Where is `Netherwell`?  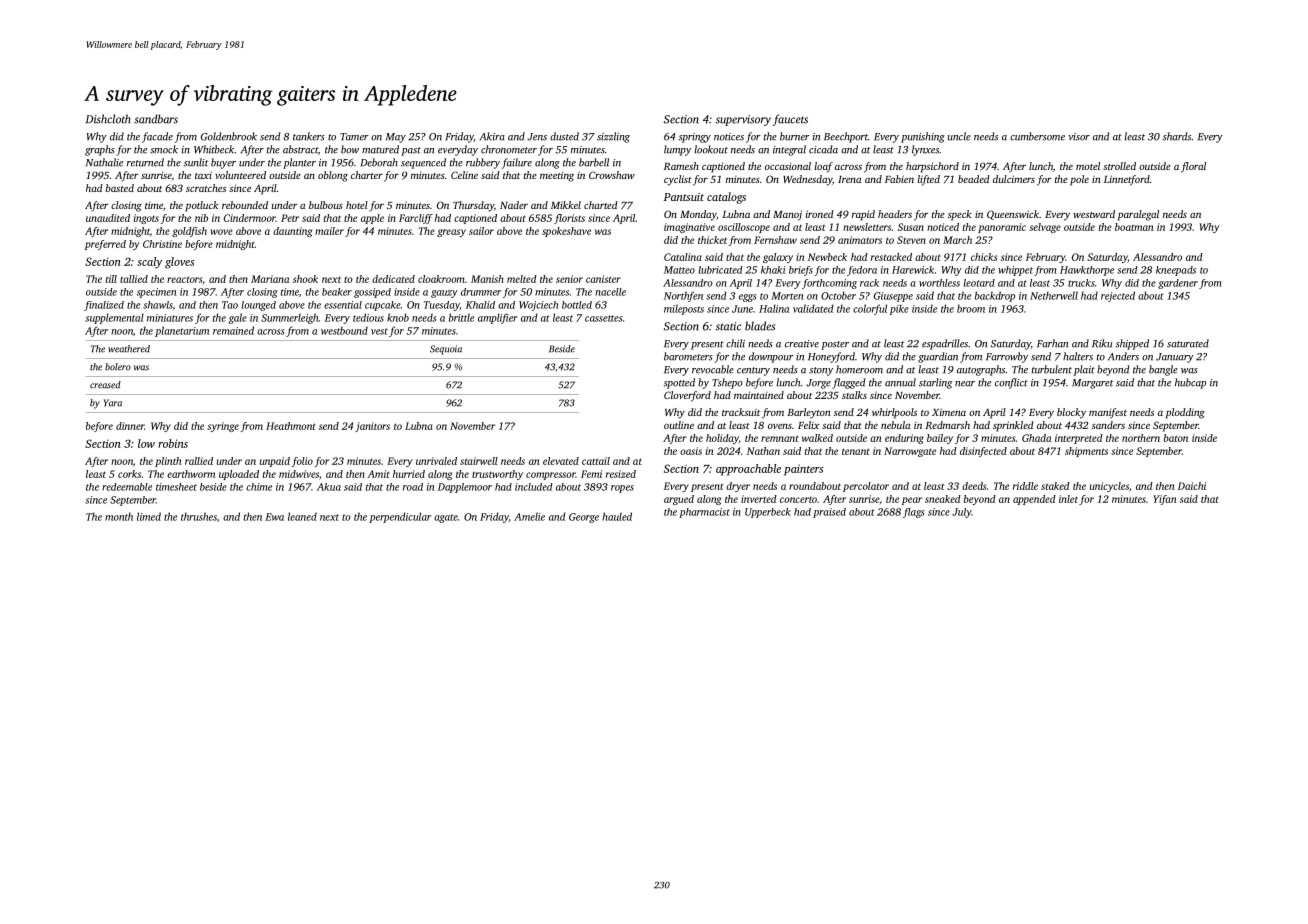 Netherwell is located at coordinates (1054, 295).
